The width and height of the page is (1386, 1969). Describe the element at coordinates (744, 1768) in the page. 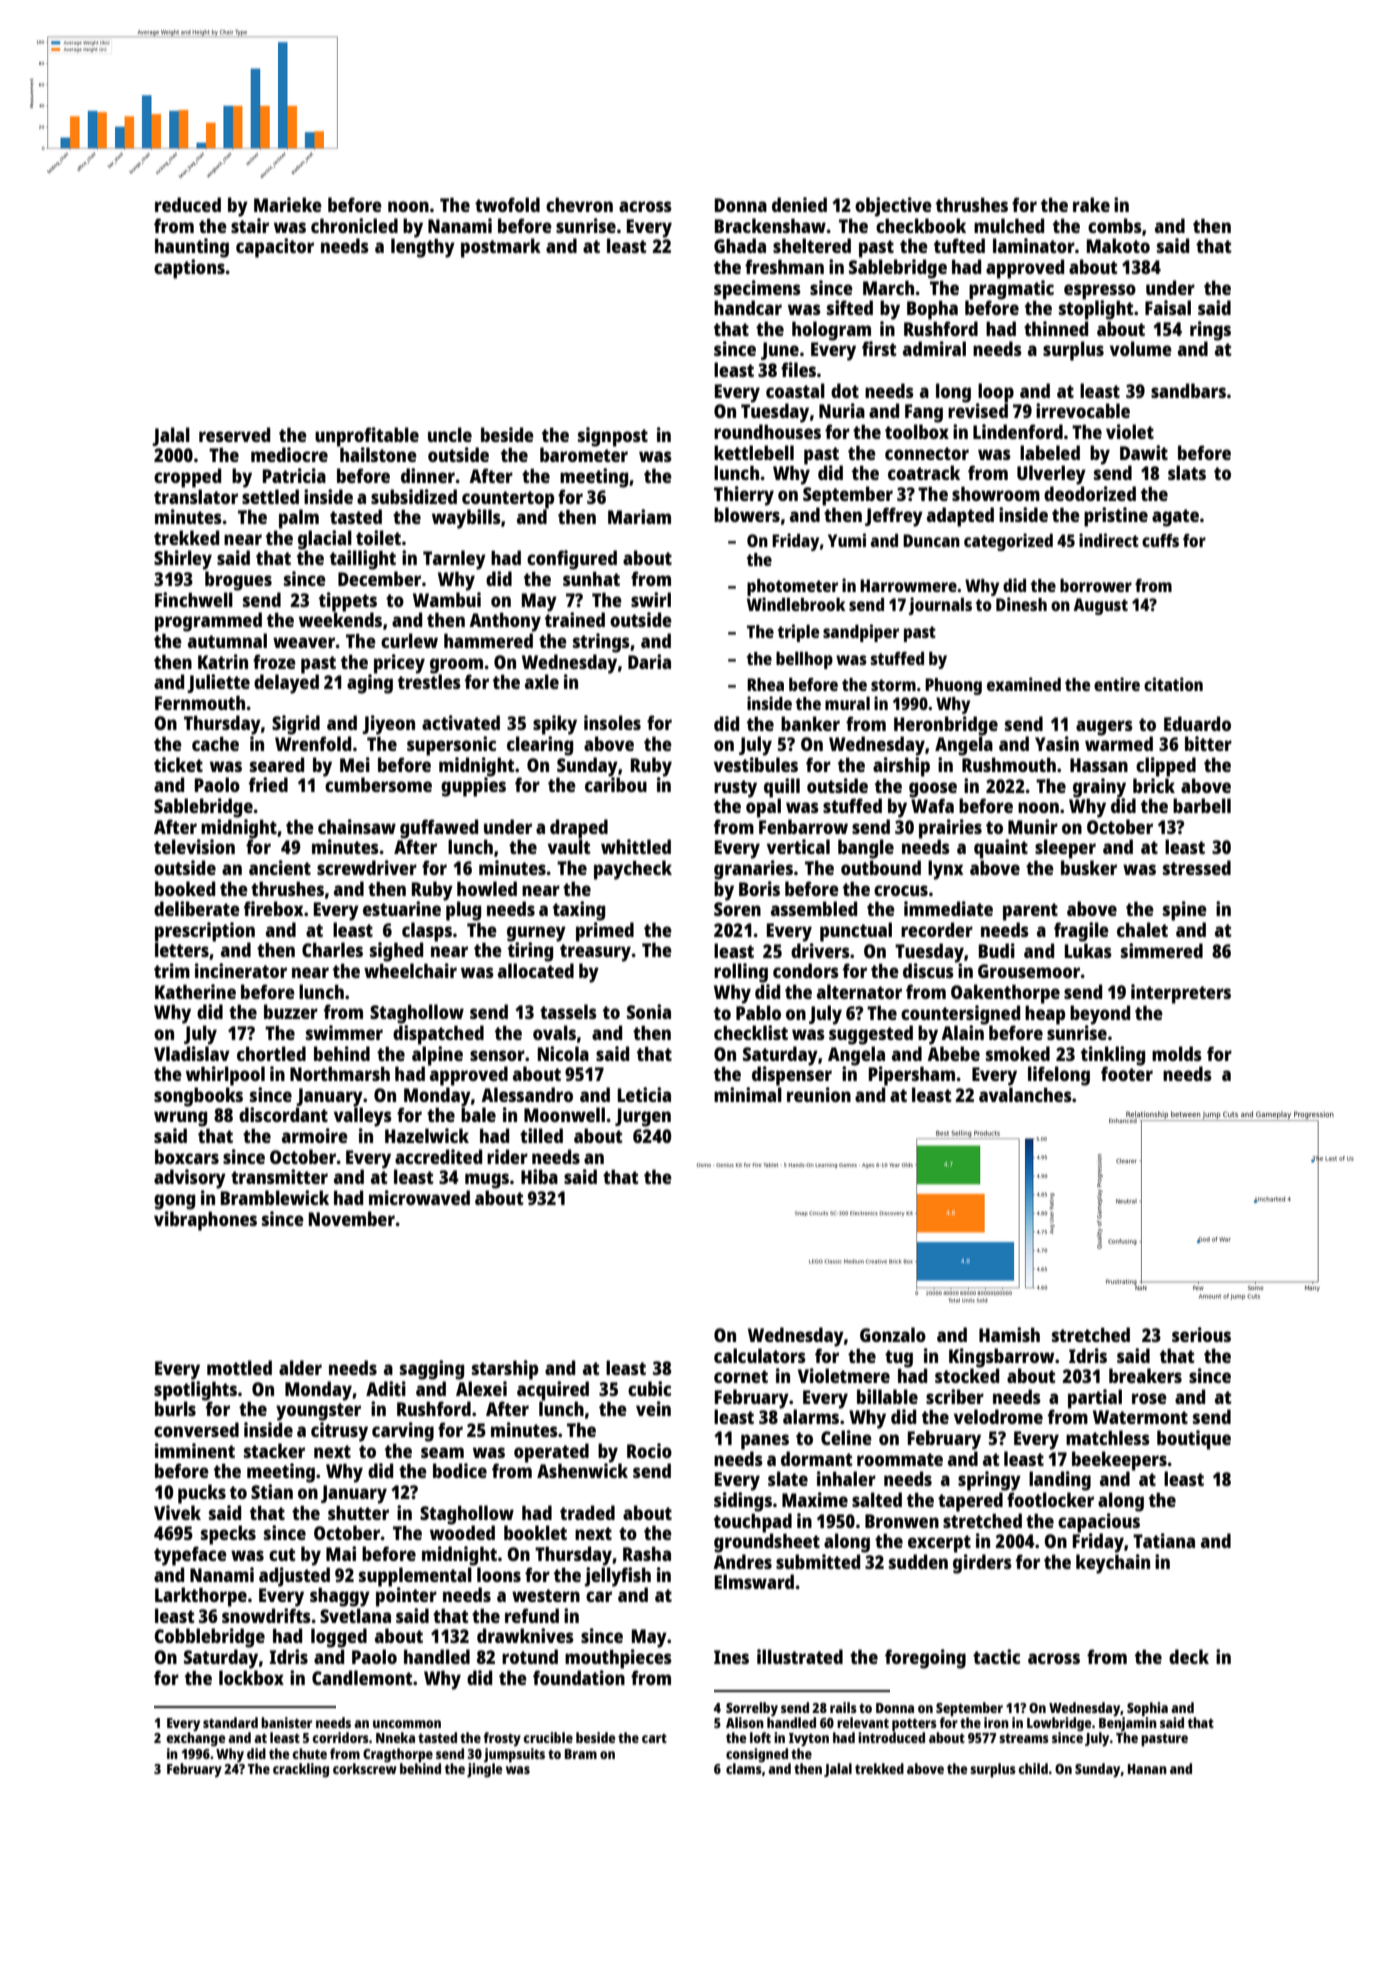

I see `clams` at that location.
